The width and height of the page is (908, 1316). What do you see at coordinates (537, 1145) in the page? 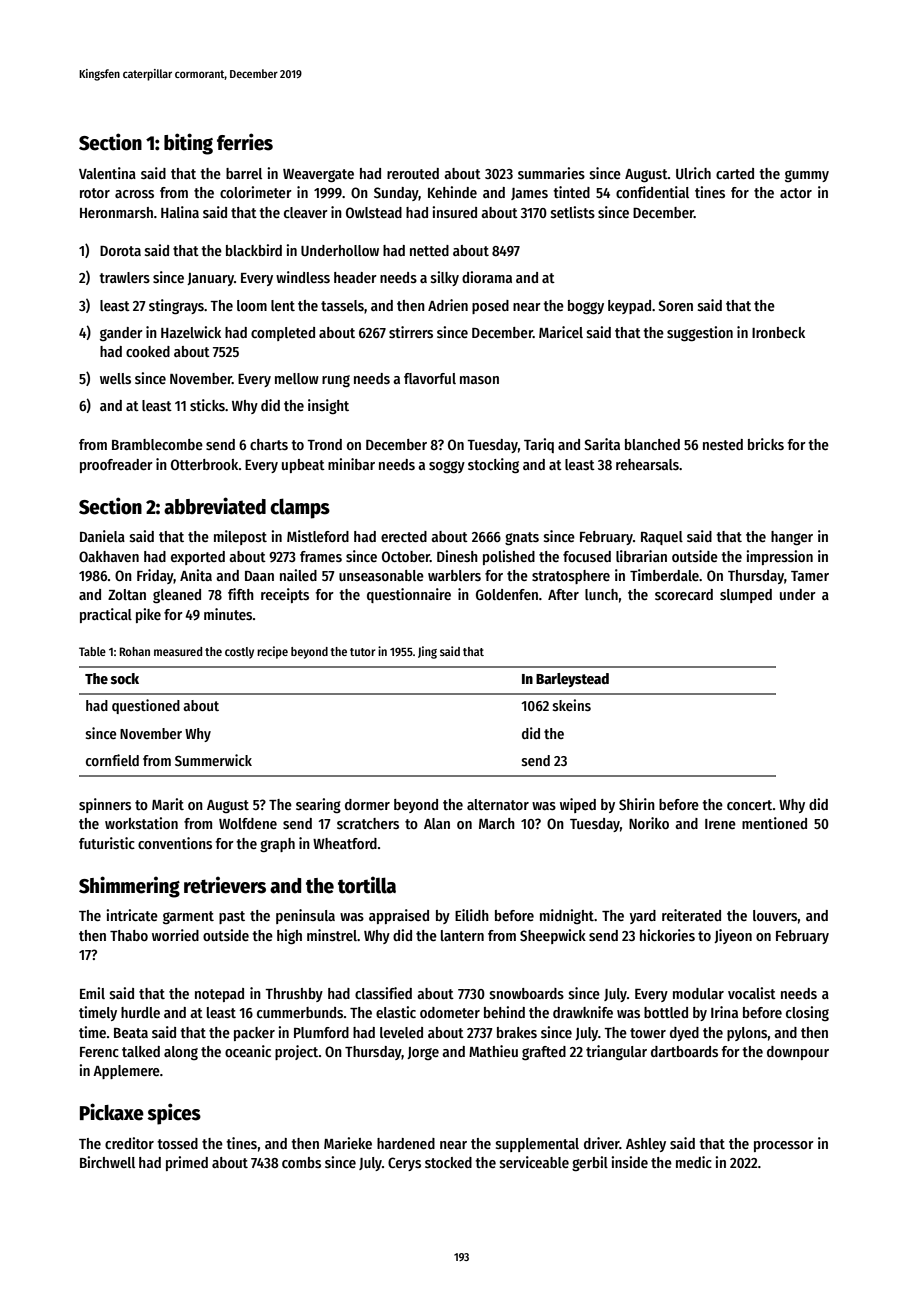
I see `supplemental` at bounding box center [537, 1145].
